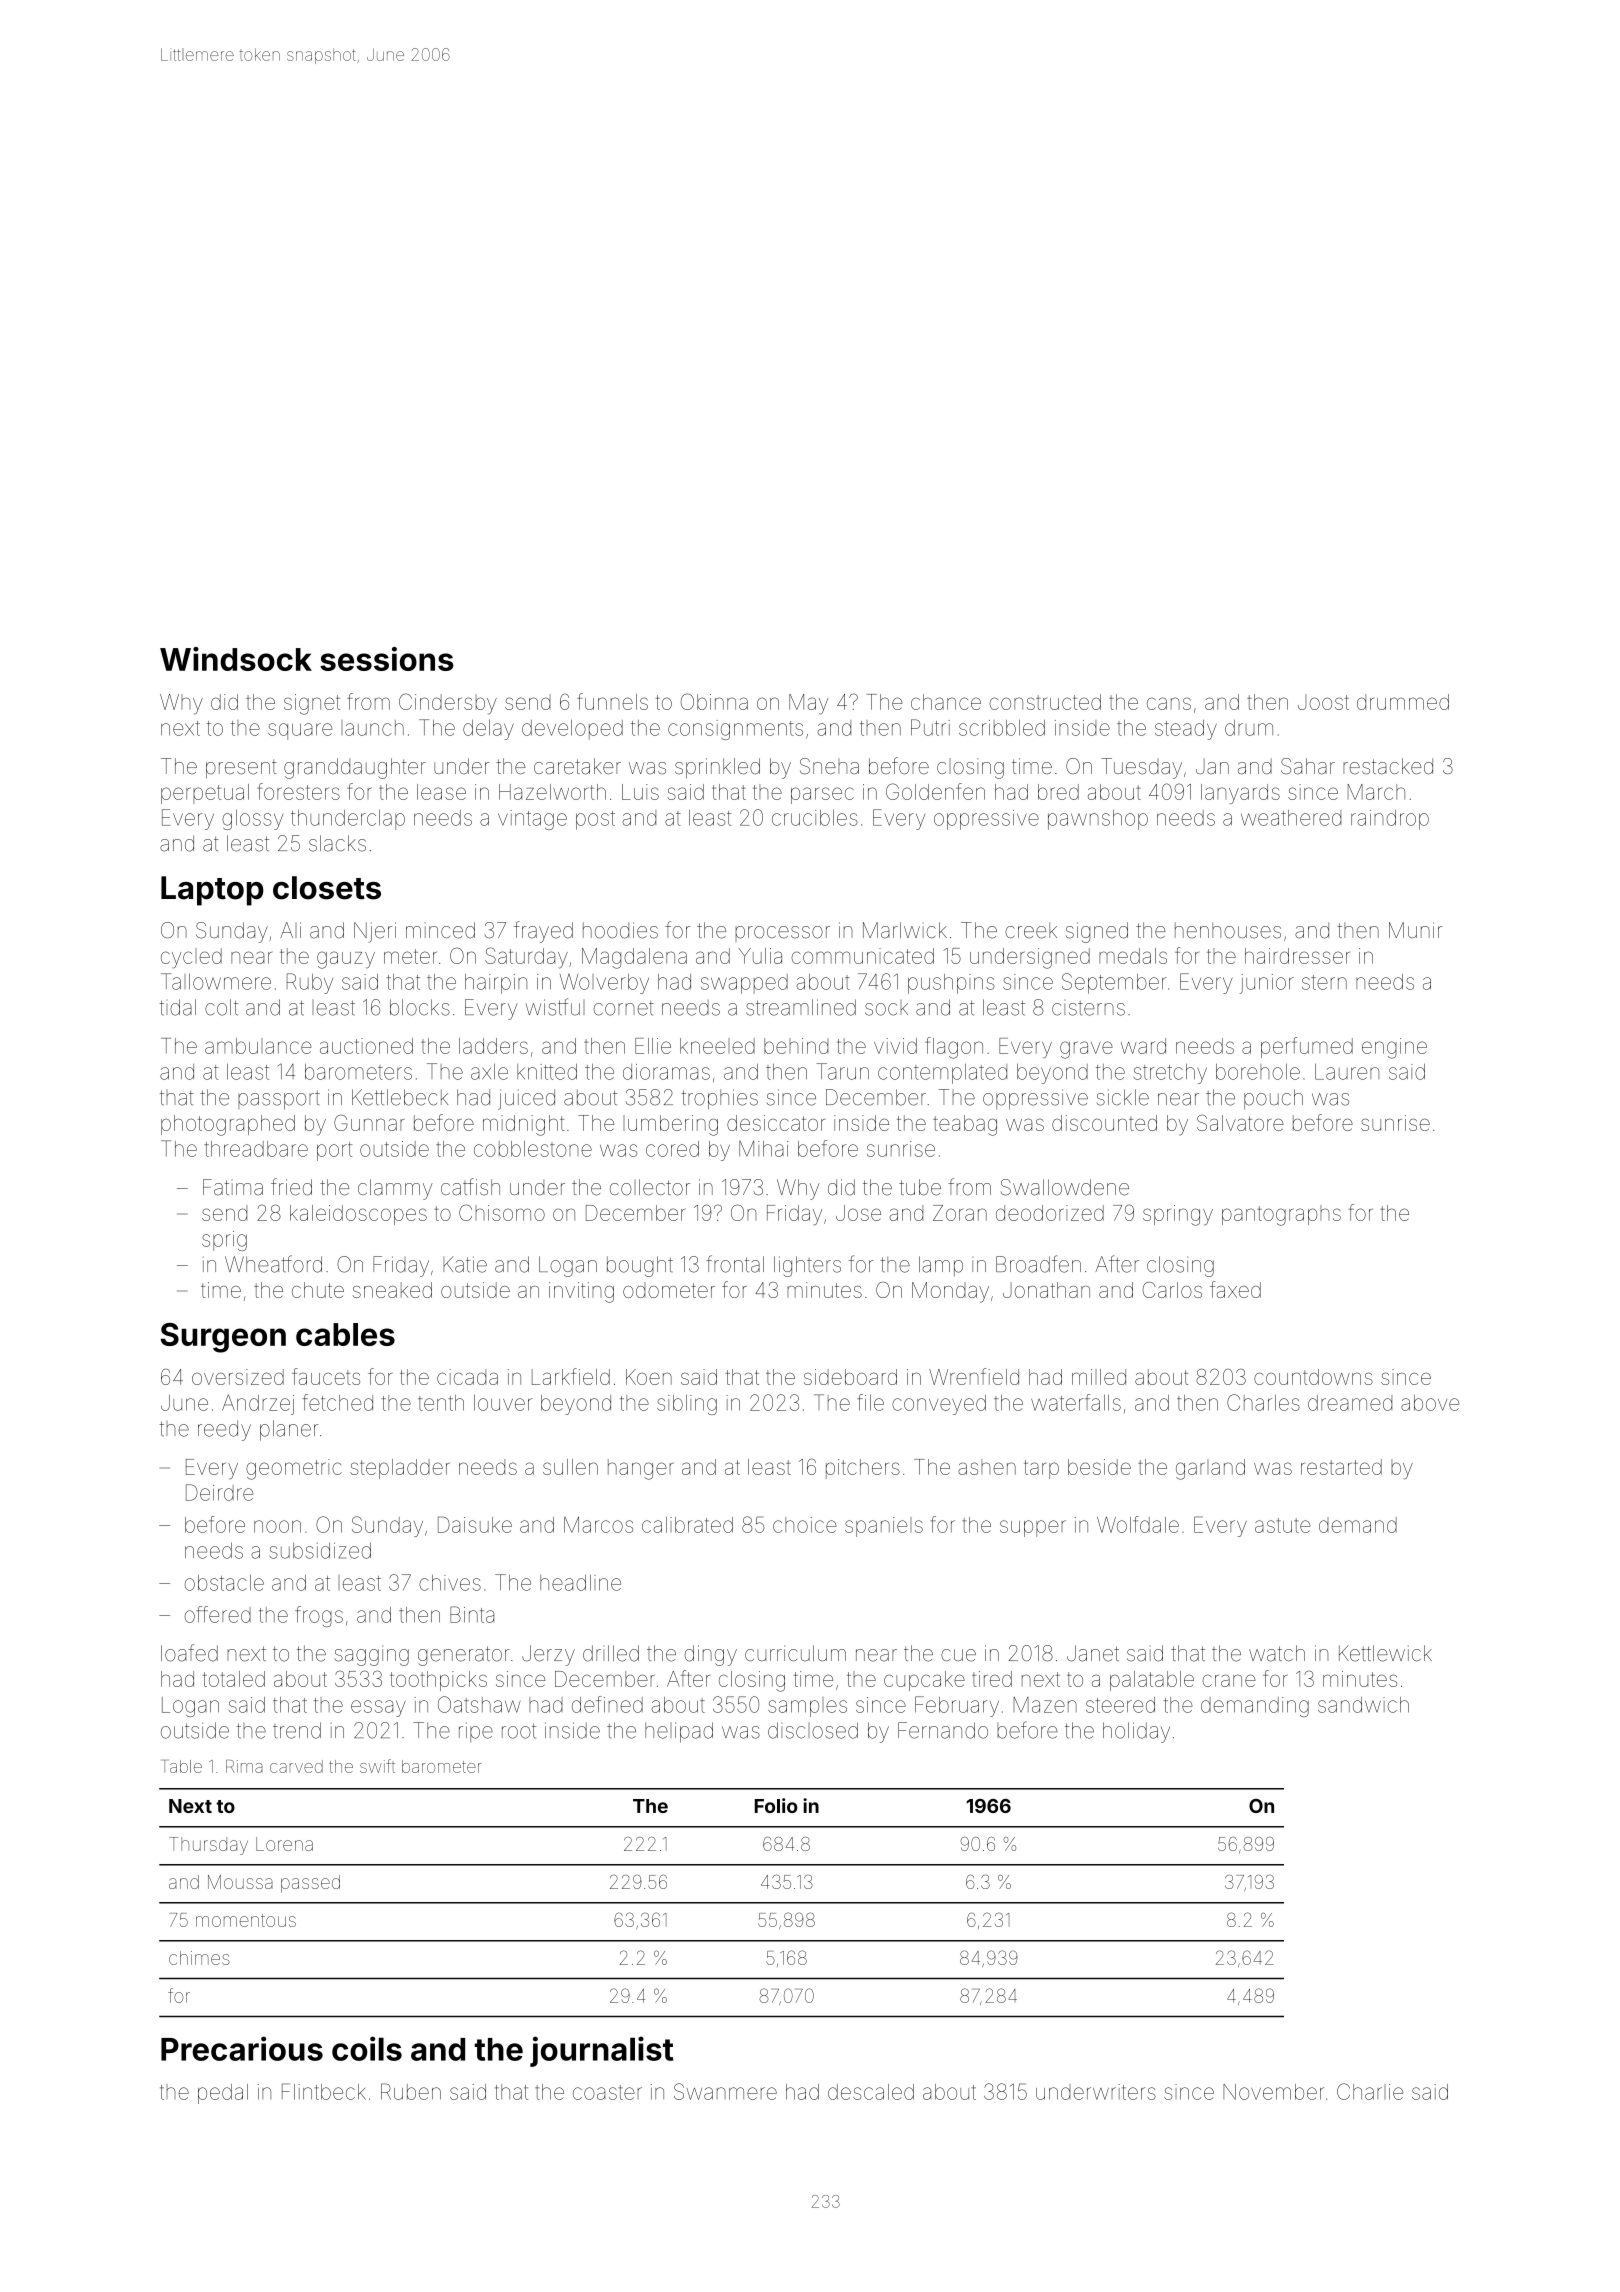 Image resolution: width=1620 pixels, height=2292 pixels. What do you see at coordinates (795, 1653) in the image?
I see `curriculum` at bounding box center [795, 1653].
